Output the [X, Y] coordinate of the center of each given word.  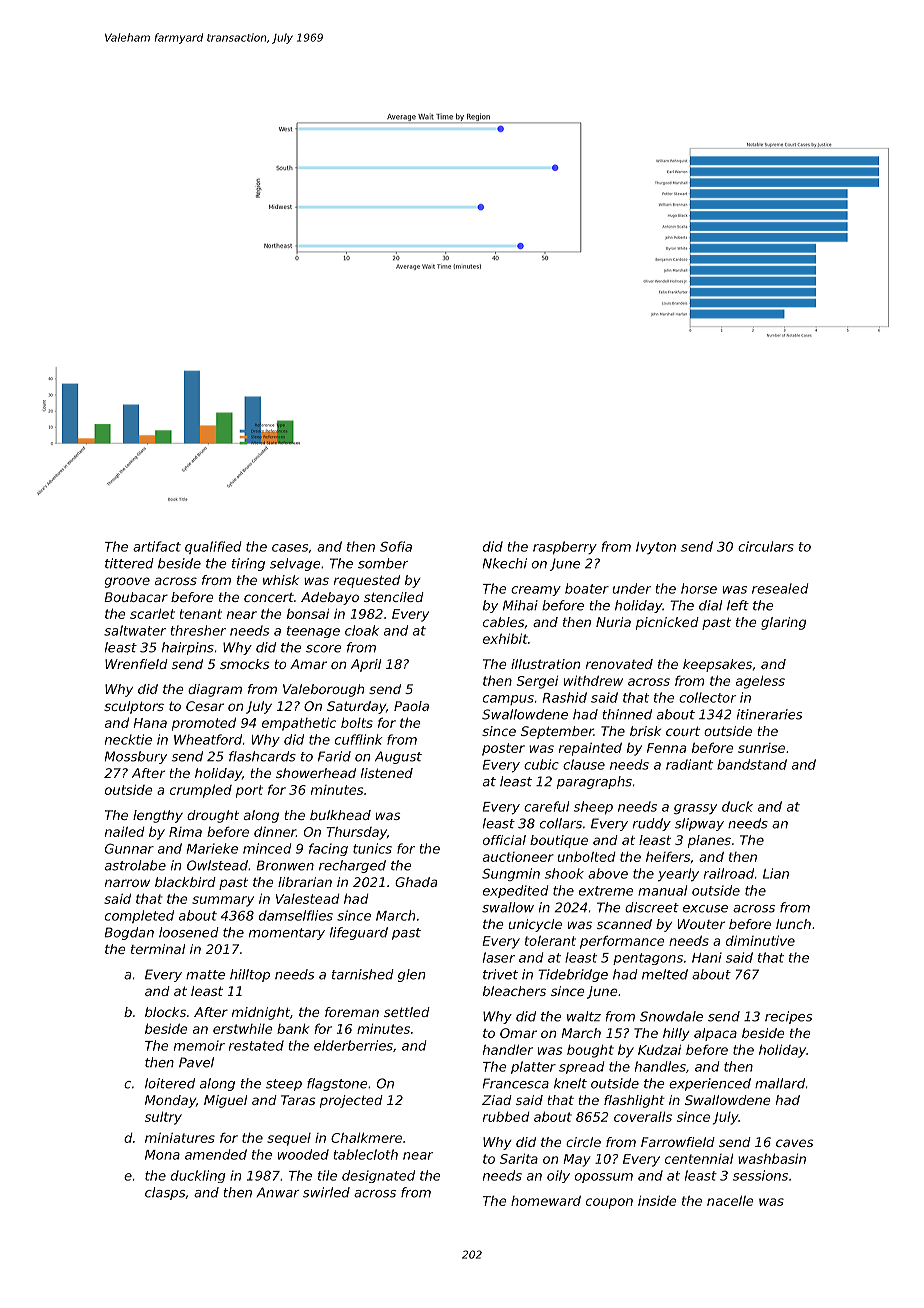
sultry [163, 1118]
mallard [780, 1083]
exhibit [505, 638]
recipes [788, 1017]
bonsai [308, 614]
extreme [606, 891]
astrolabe [135, 865]
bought [590, 1051]
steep [284, 1085]
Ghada [416, 882]
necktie [128, 739]
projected [351, 1101]
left [738, 605]
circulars [766, 546]
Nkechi [505, 563]
